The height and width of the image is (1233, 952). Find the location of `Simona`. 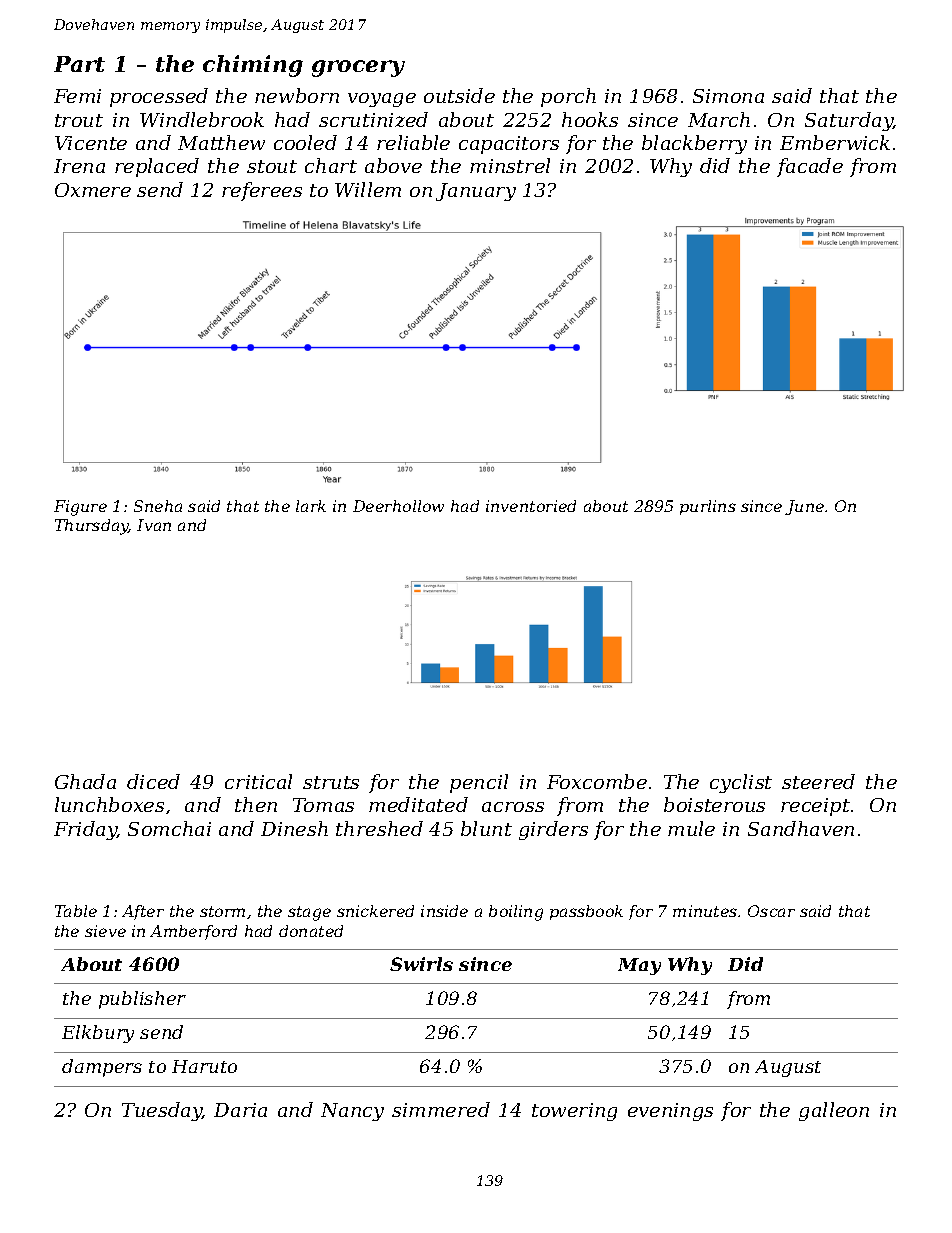

Simona is located at coordinates (728, 96).
